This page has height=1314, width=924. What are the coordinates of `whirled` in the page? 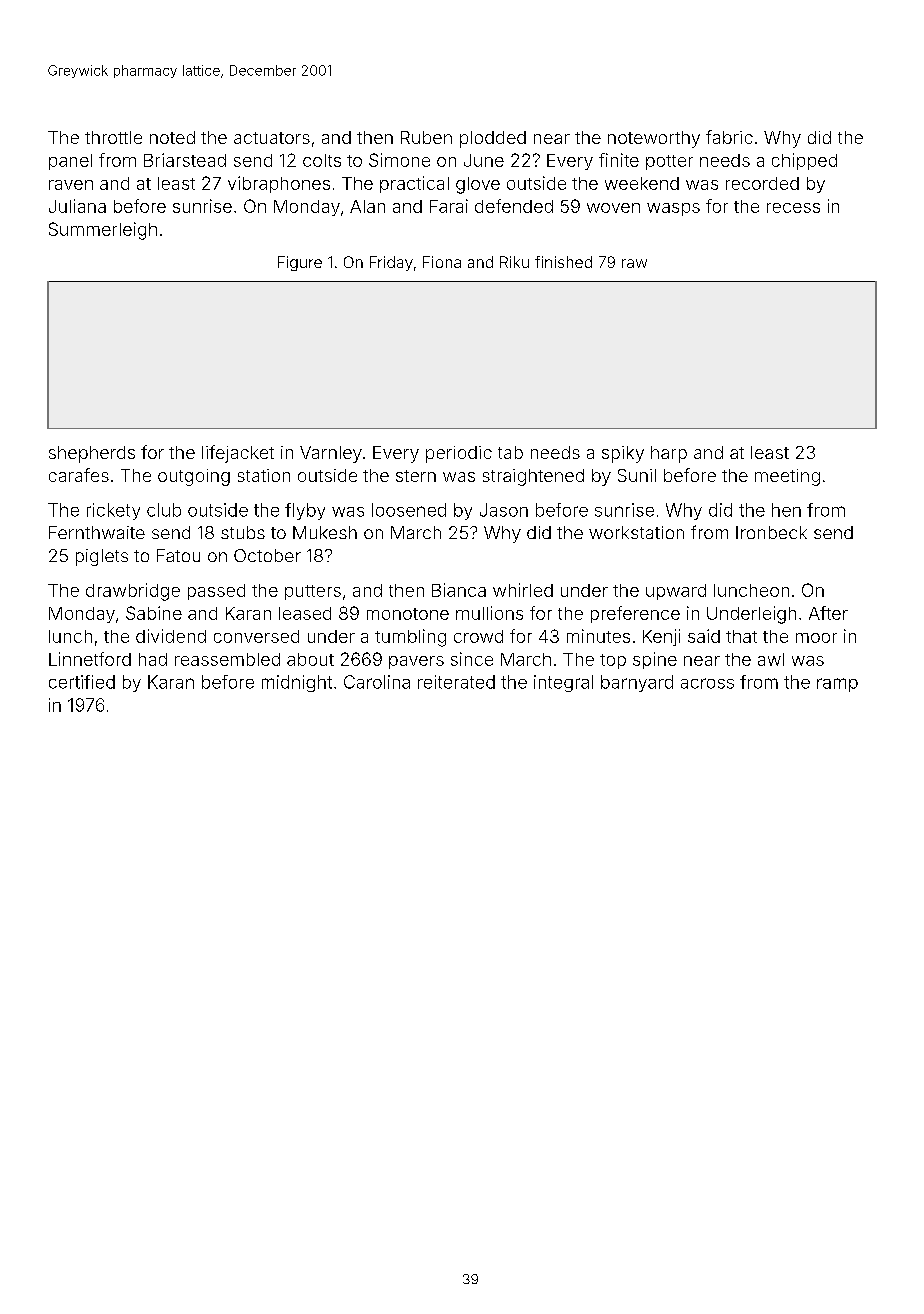 It's located at (523, 590).
